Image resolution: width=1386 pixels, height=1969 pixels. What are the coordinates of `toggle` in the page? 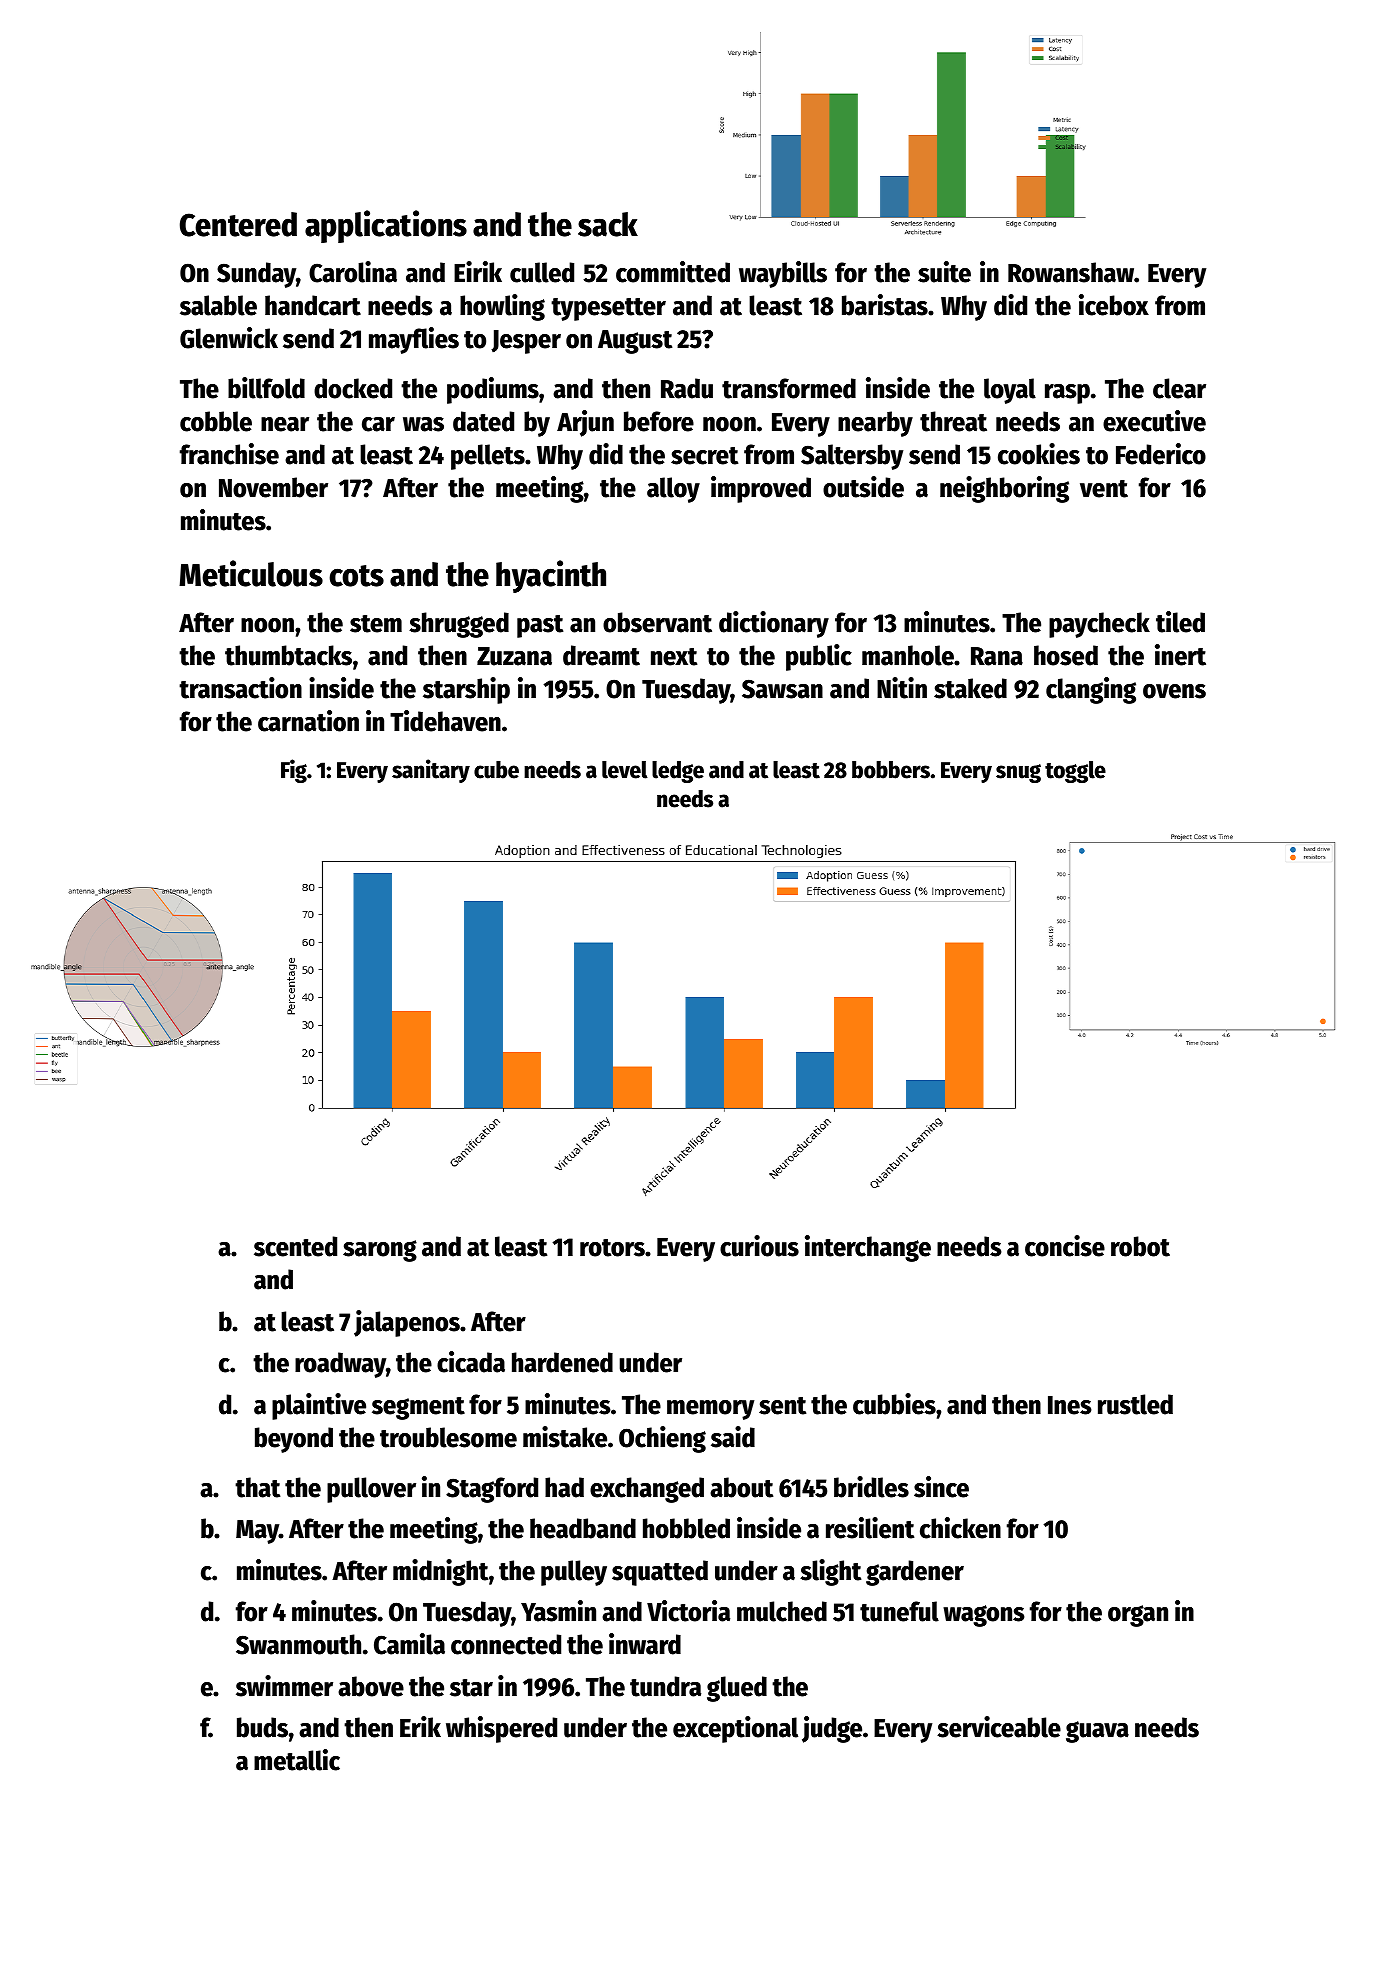 It's located at (1075, 772).
